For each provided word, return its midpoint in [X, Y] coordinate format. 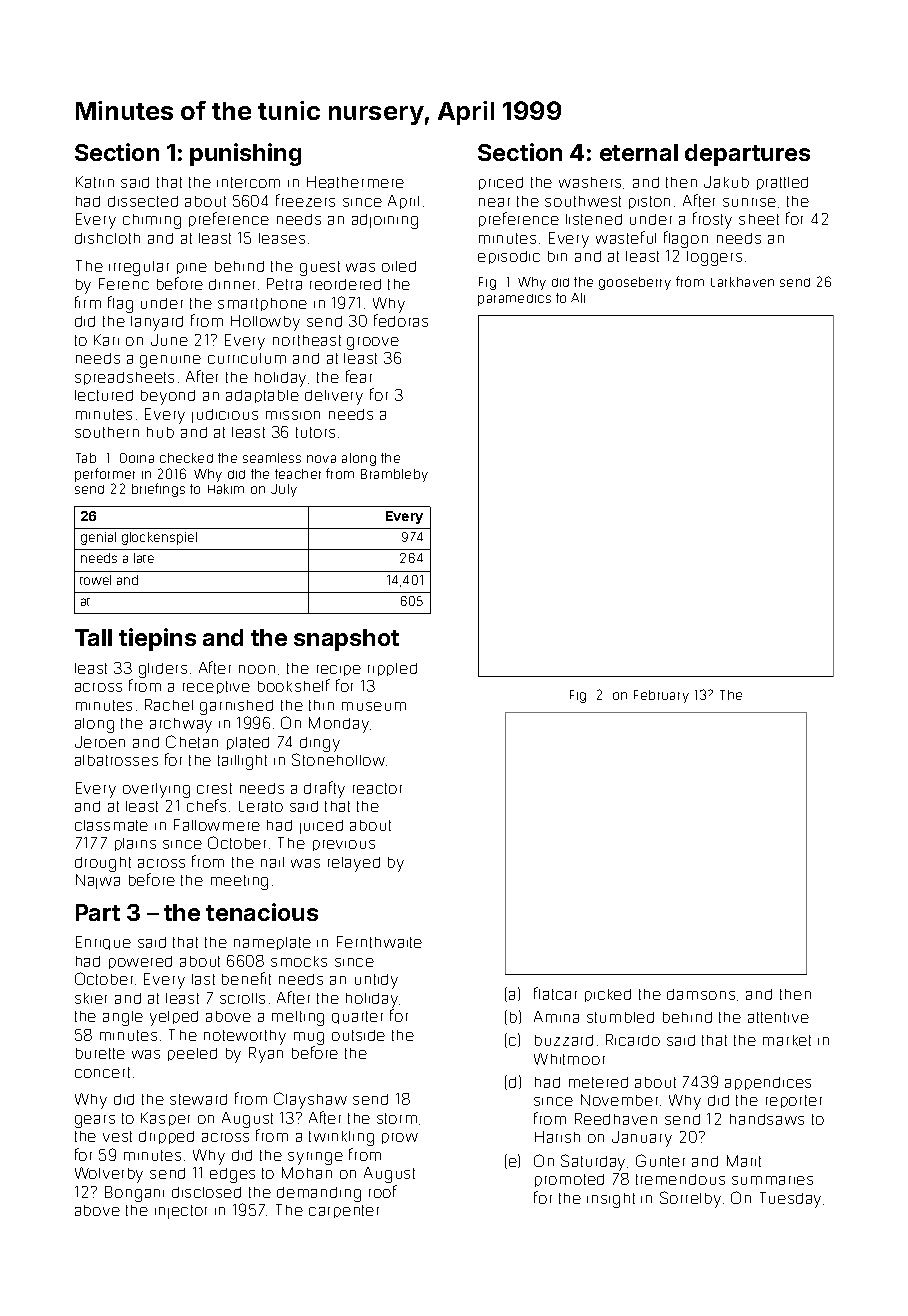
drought [103, 864]
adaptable [262, 396]
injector [181, 1212]
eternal [639, 152]
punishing [245, 154]
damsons [701, 994]
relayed [354, 864]
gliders [163, 670]
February [661, 696]
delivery [334, 397]
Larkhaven [742, 282]
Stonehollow [338, 759]
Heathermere [355, 182]
